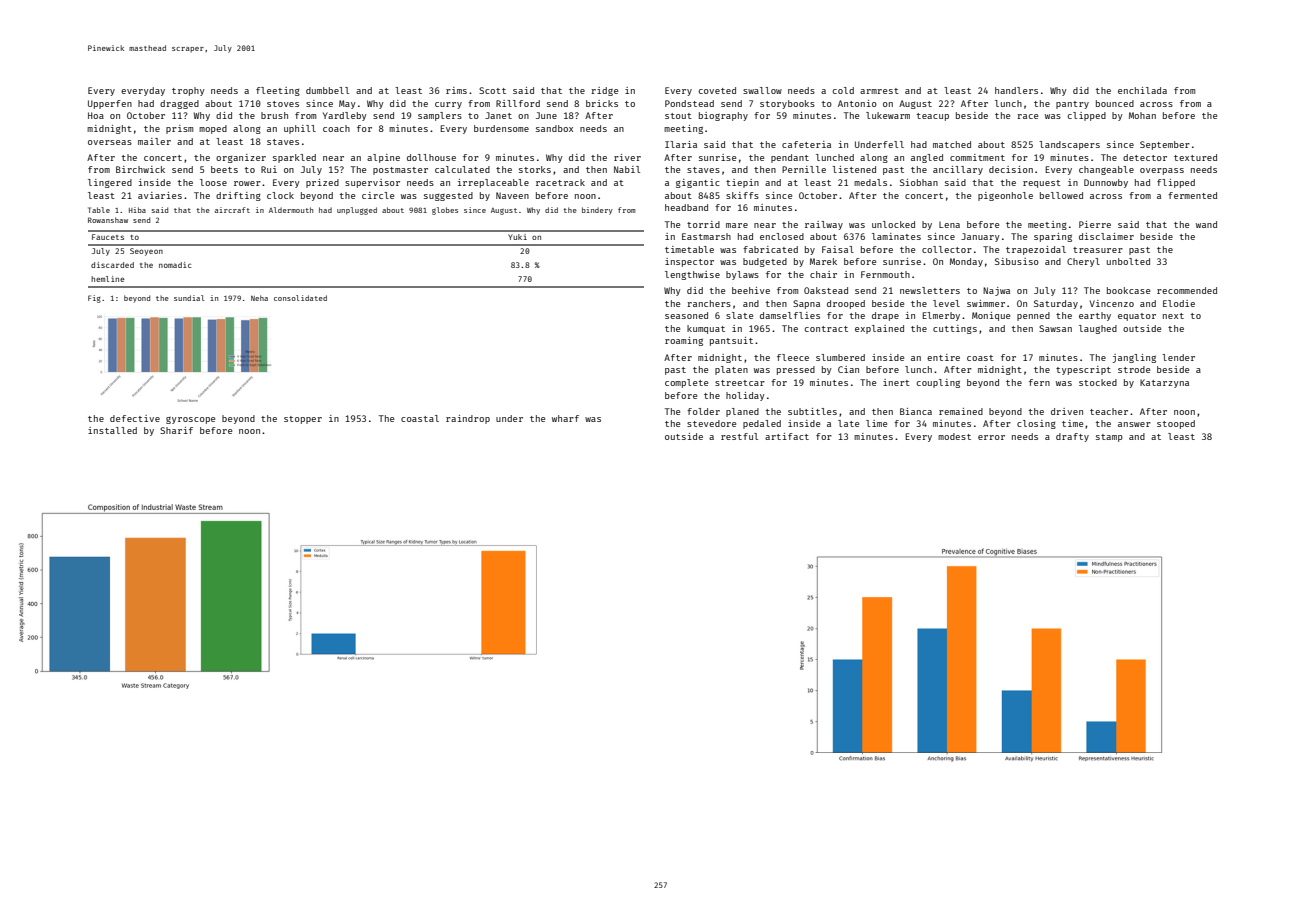 The image size is (1308, 924). What do you see at coordinates (1179, 303) in the screenshot?
I see `Elodie` at bounding box center [1179, 303].
